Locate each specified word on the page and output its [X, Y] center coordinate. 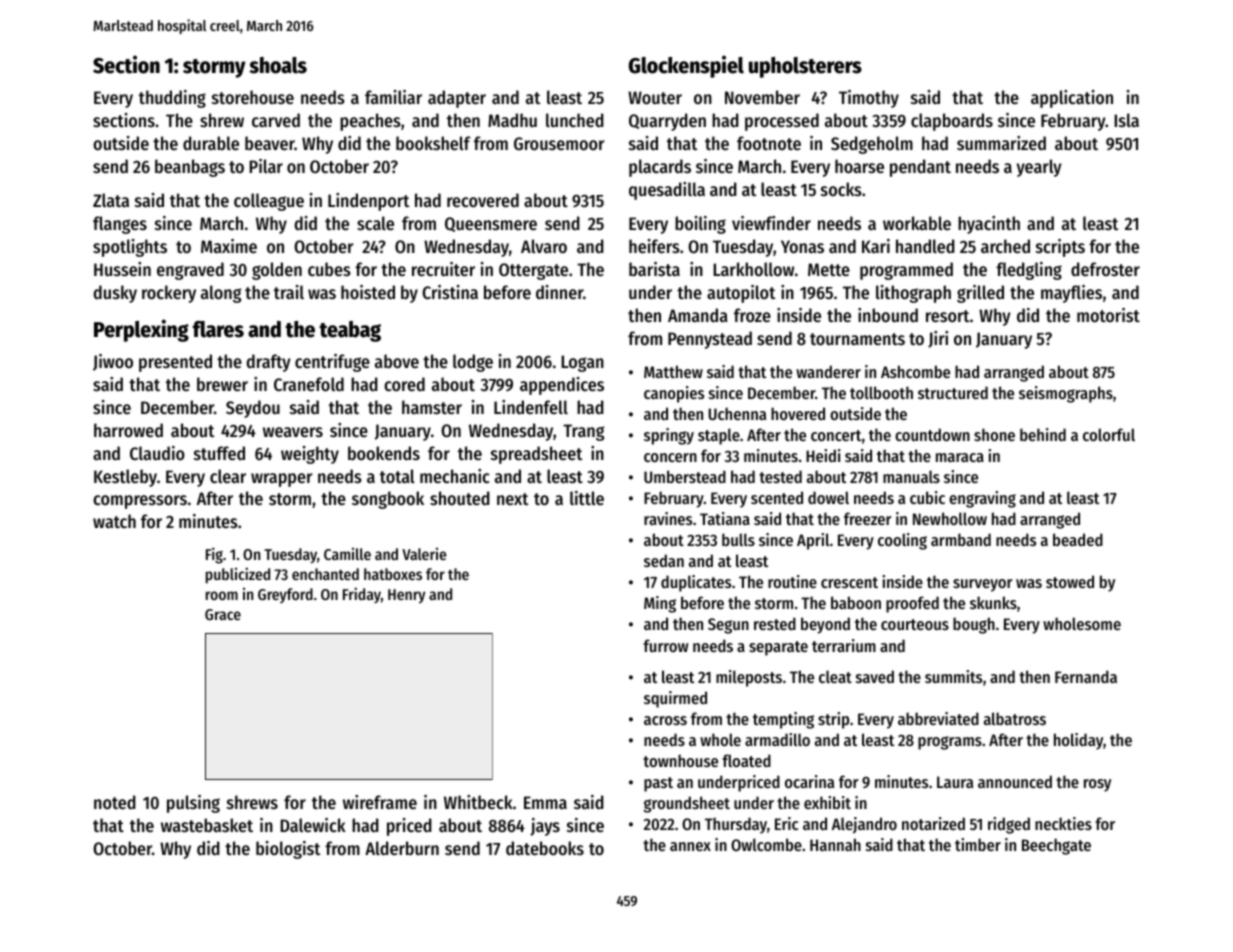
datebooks [545, 848]
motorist [1108, 315]
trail [289, 292]
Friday [362, 595]
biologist [288, 850]
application [1072, 99]
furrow [665, 645]
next [512, 499]
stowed [1070, 581]
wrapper [281, 480]
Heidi [823, 455]
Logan [582, 363]
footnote [769, 143]
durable [211, 143]
